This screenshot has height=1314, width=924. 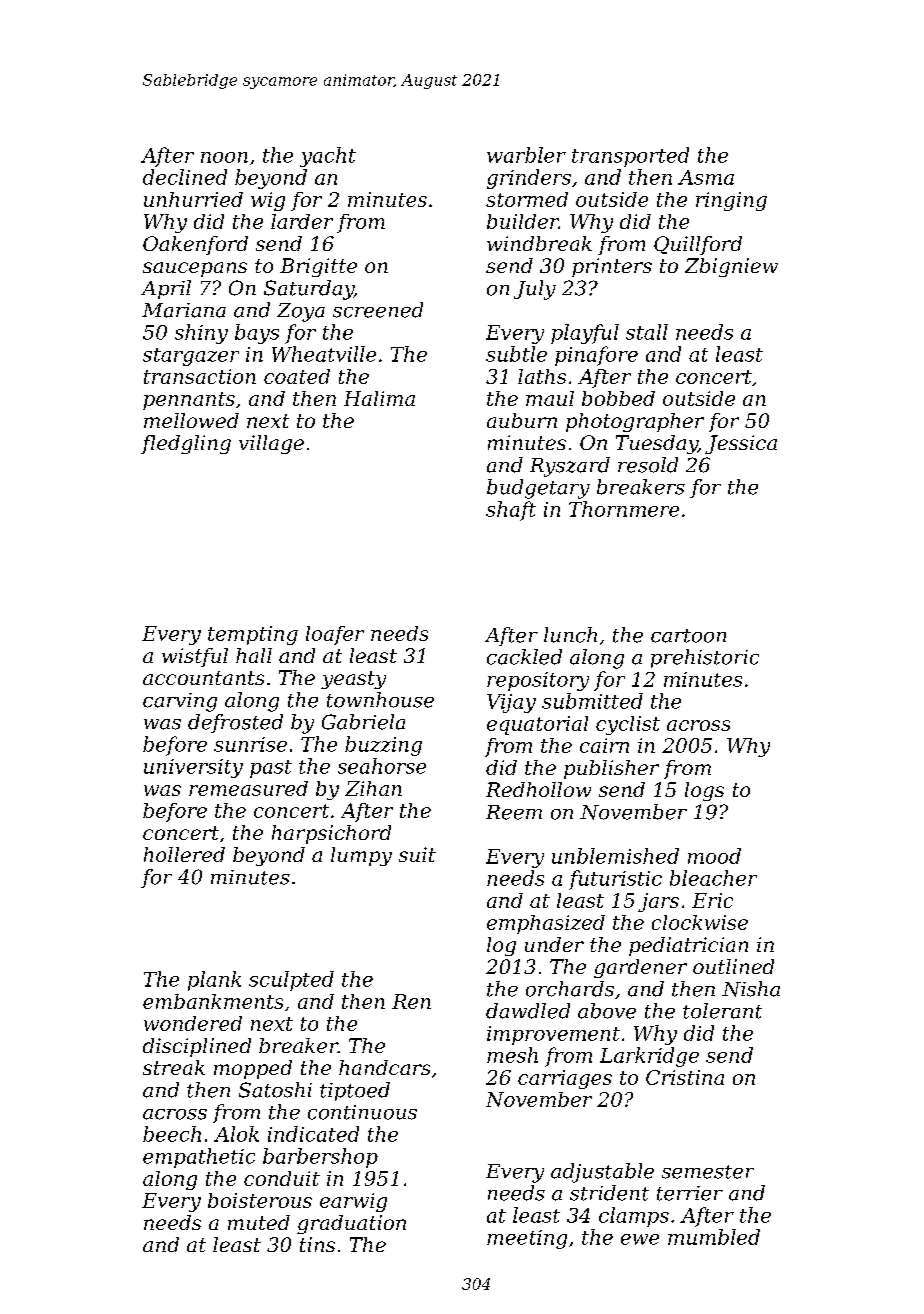 I want to click on beech, so click(x=172, y=1134).
